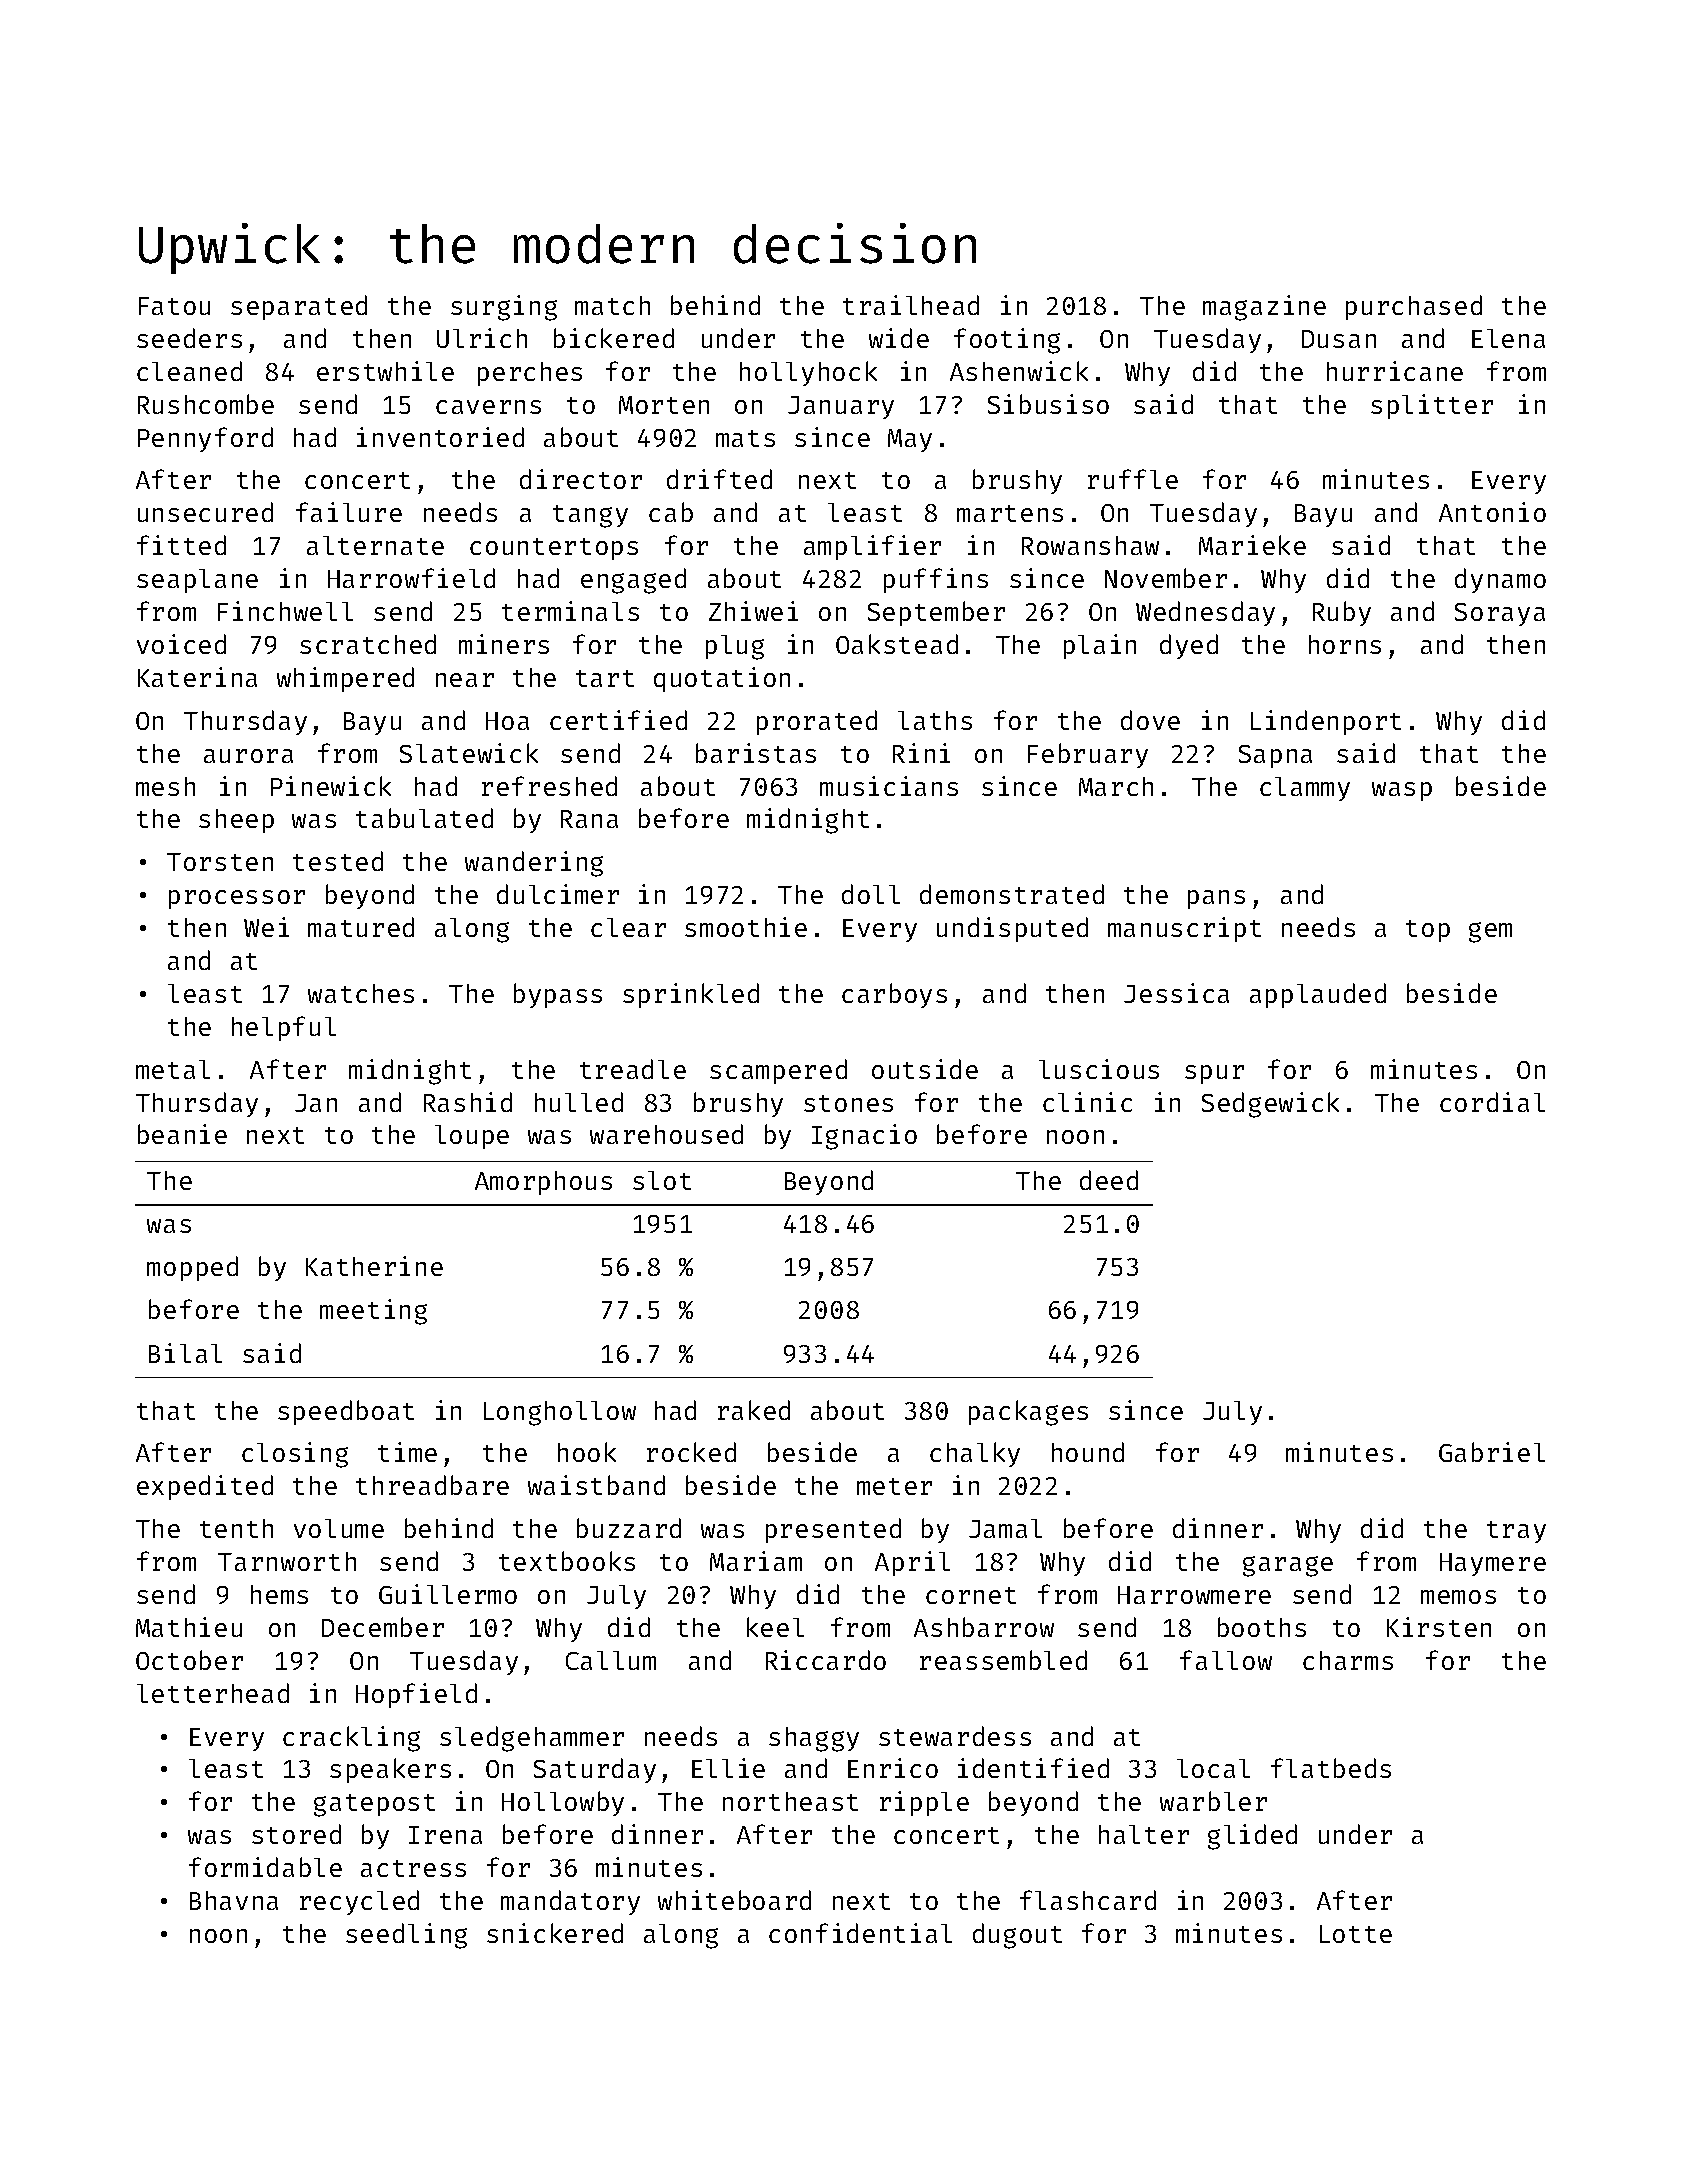  I want to click on threadbare, so click(432, 1485).
